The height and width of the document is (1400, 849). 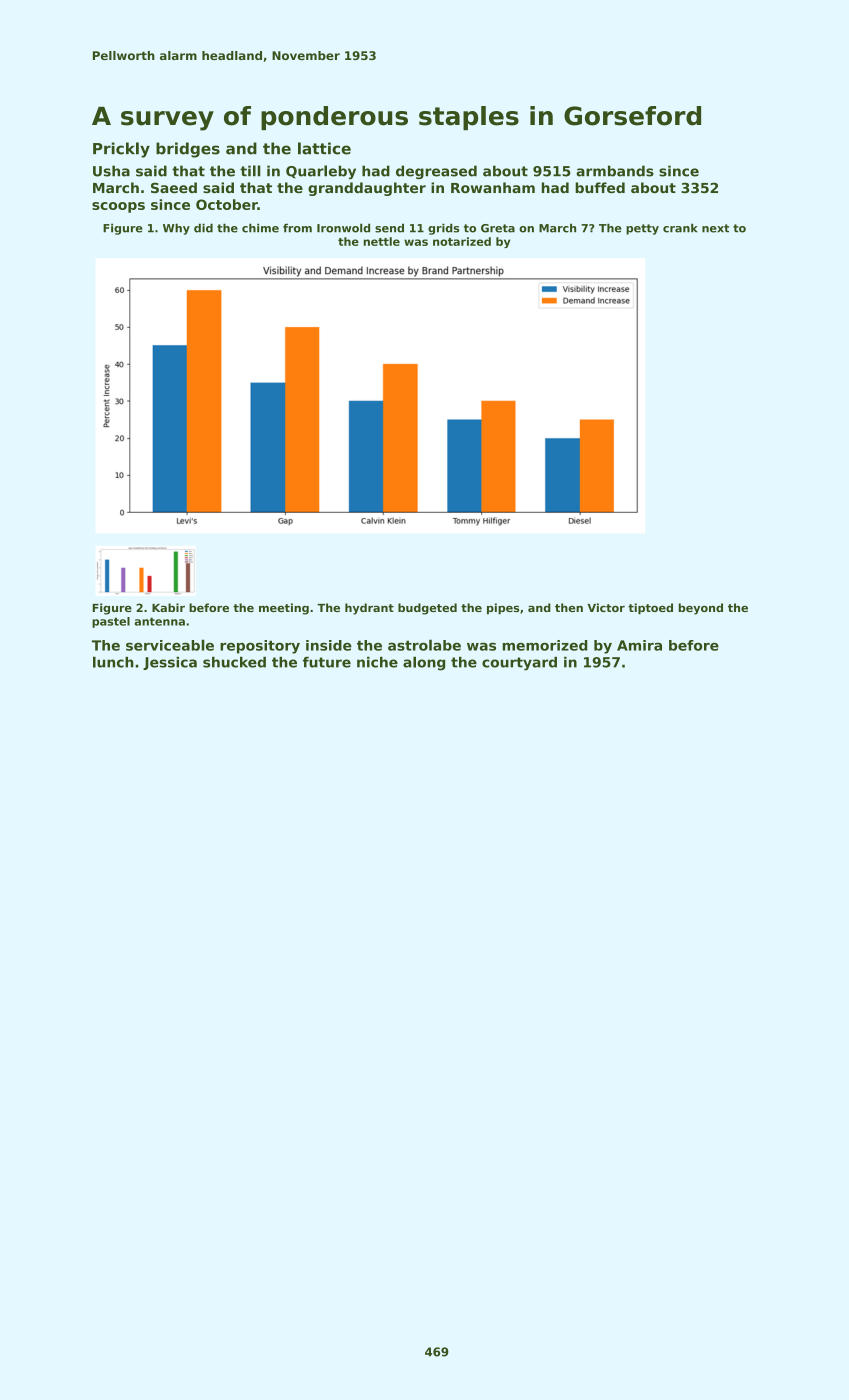 What do you see at coordinates (493, 187) in the document?
I see `Rowanham` at bounding box center [493, 187].
